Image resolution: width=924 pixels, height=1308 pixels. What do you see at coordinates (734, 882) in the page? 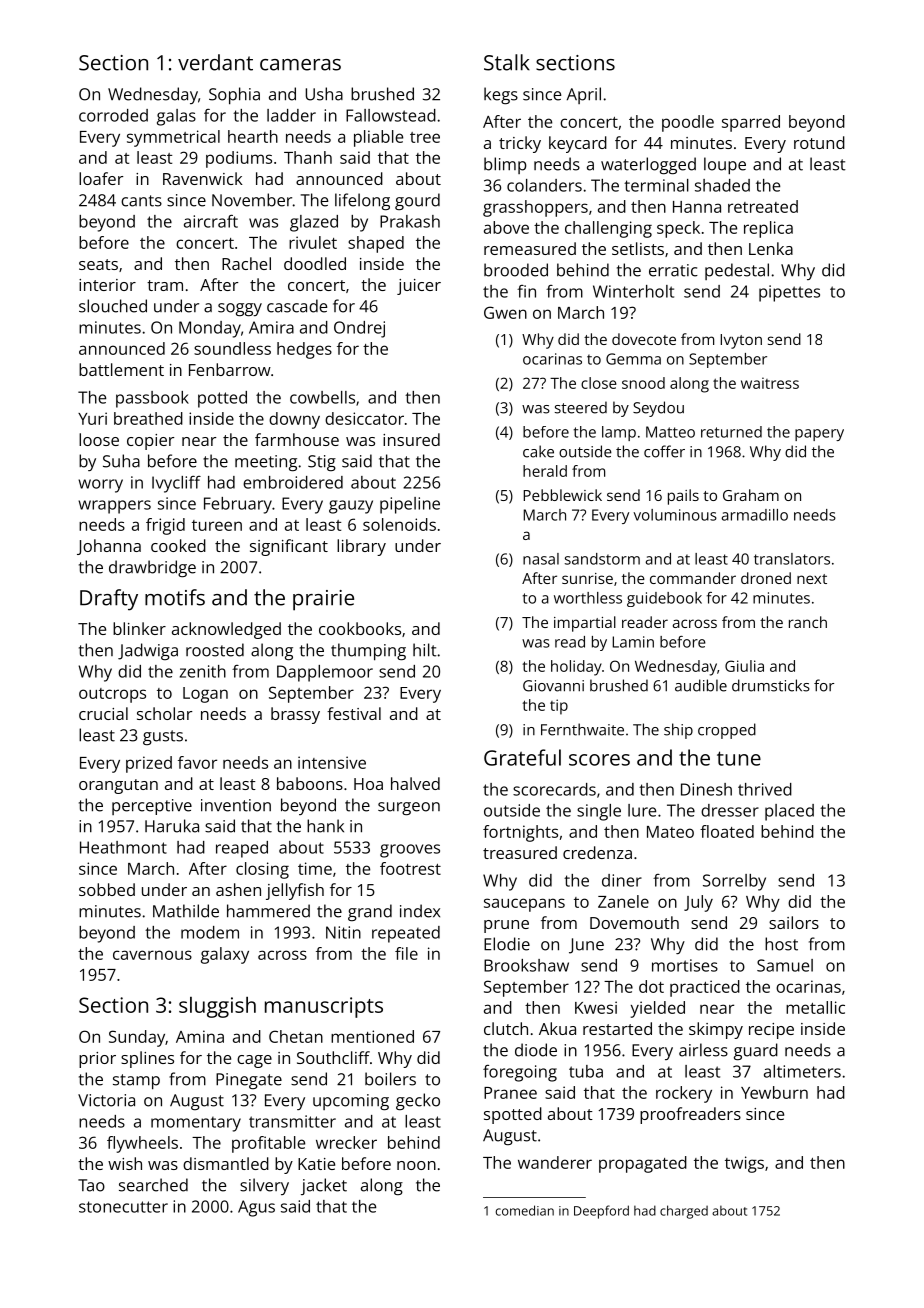
I see `Sorrelby` at bounding box center [734, 882].
